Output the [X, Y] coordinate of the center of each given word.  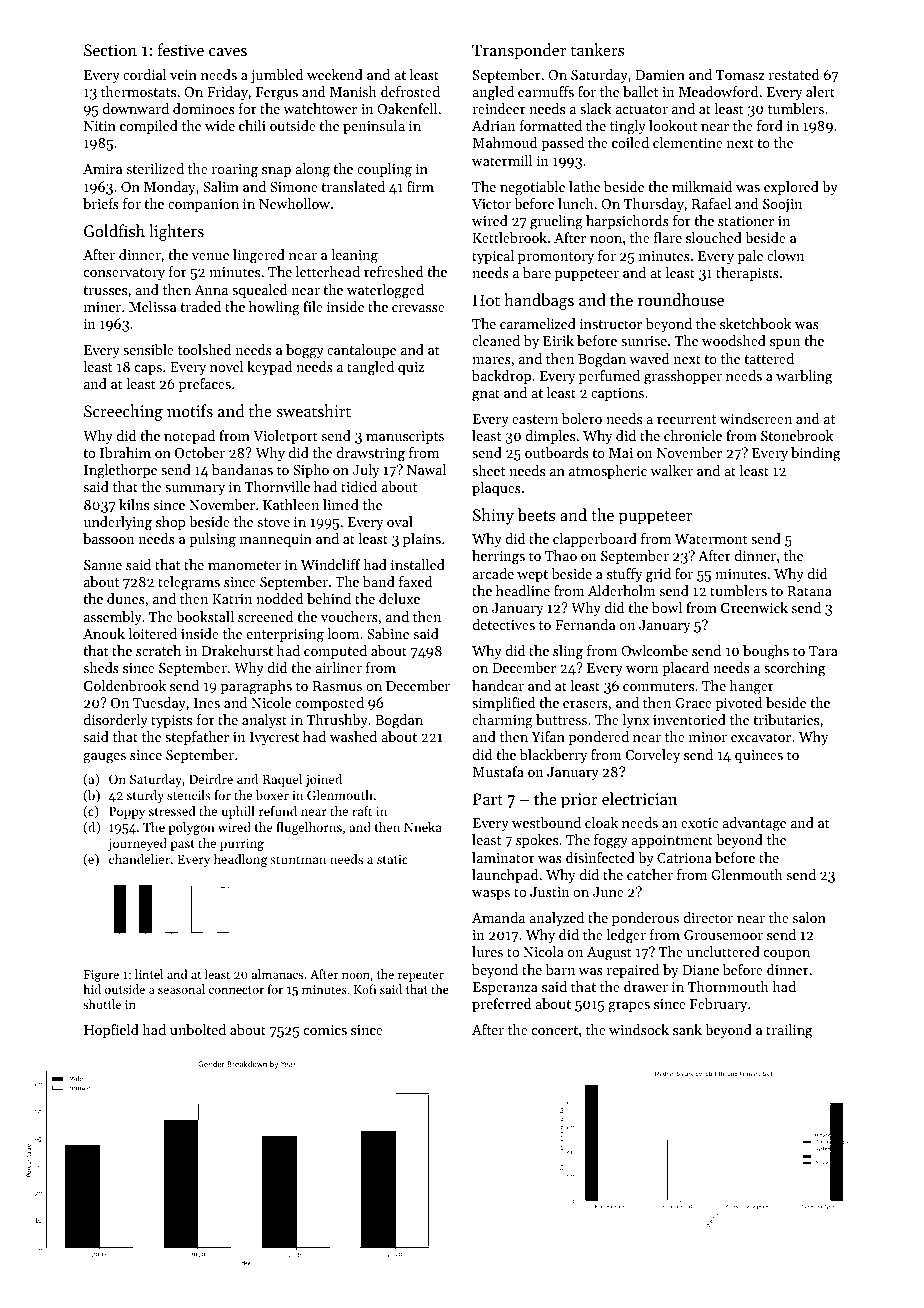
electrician [639, 798]
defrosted [410, 91]
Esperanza [505, 988]
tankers [598, 49]
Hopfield [111, 1031]
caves [228, 52]
